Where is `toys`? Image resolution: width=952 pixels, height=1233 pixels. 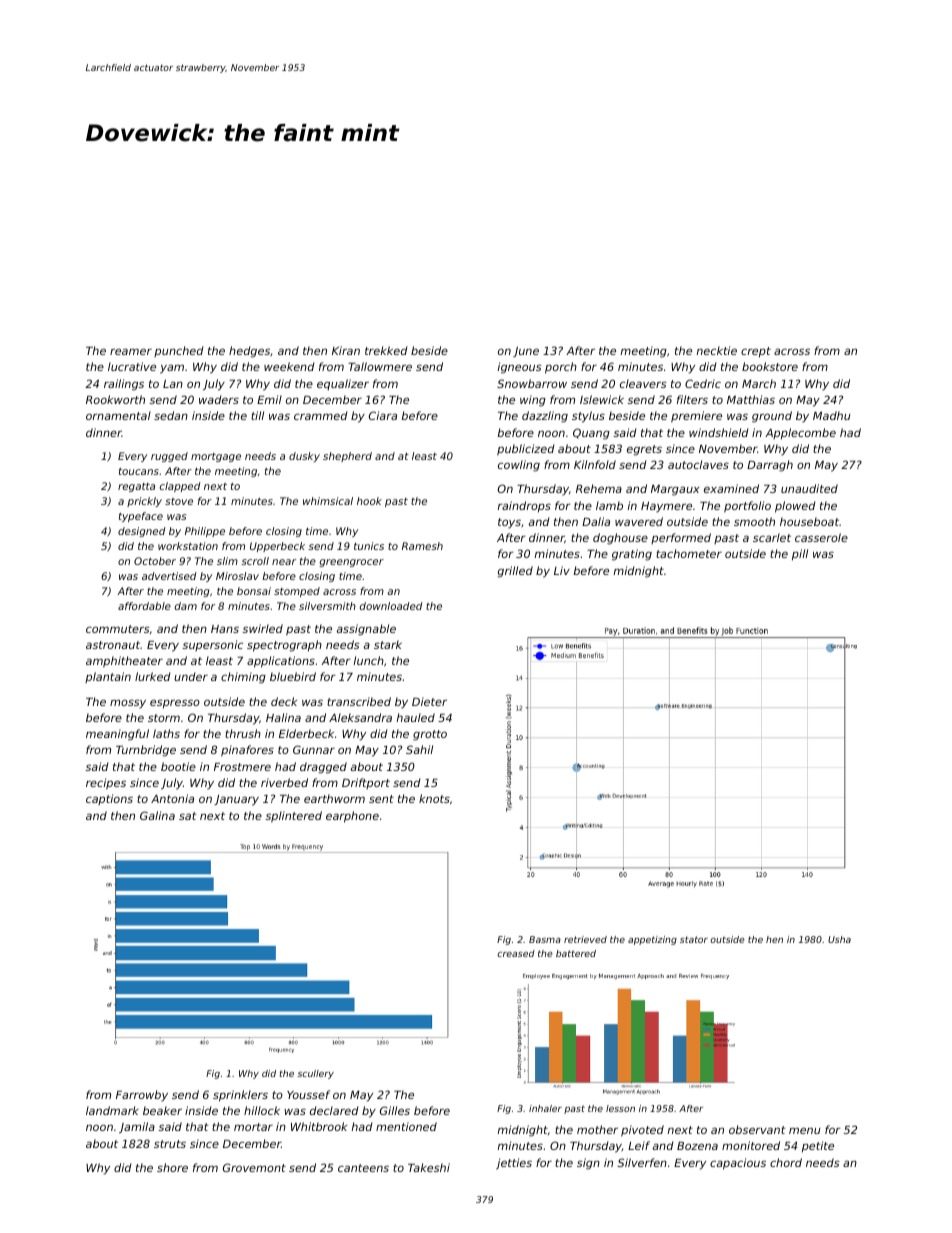
toys is located at coordinates (509, 523).
